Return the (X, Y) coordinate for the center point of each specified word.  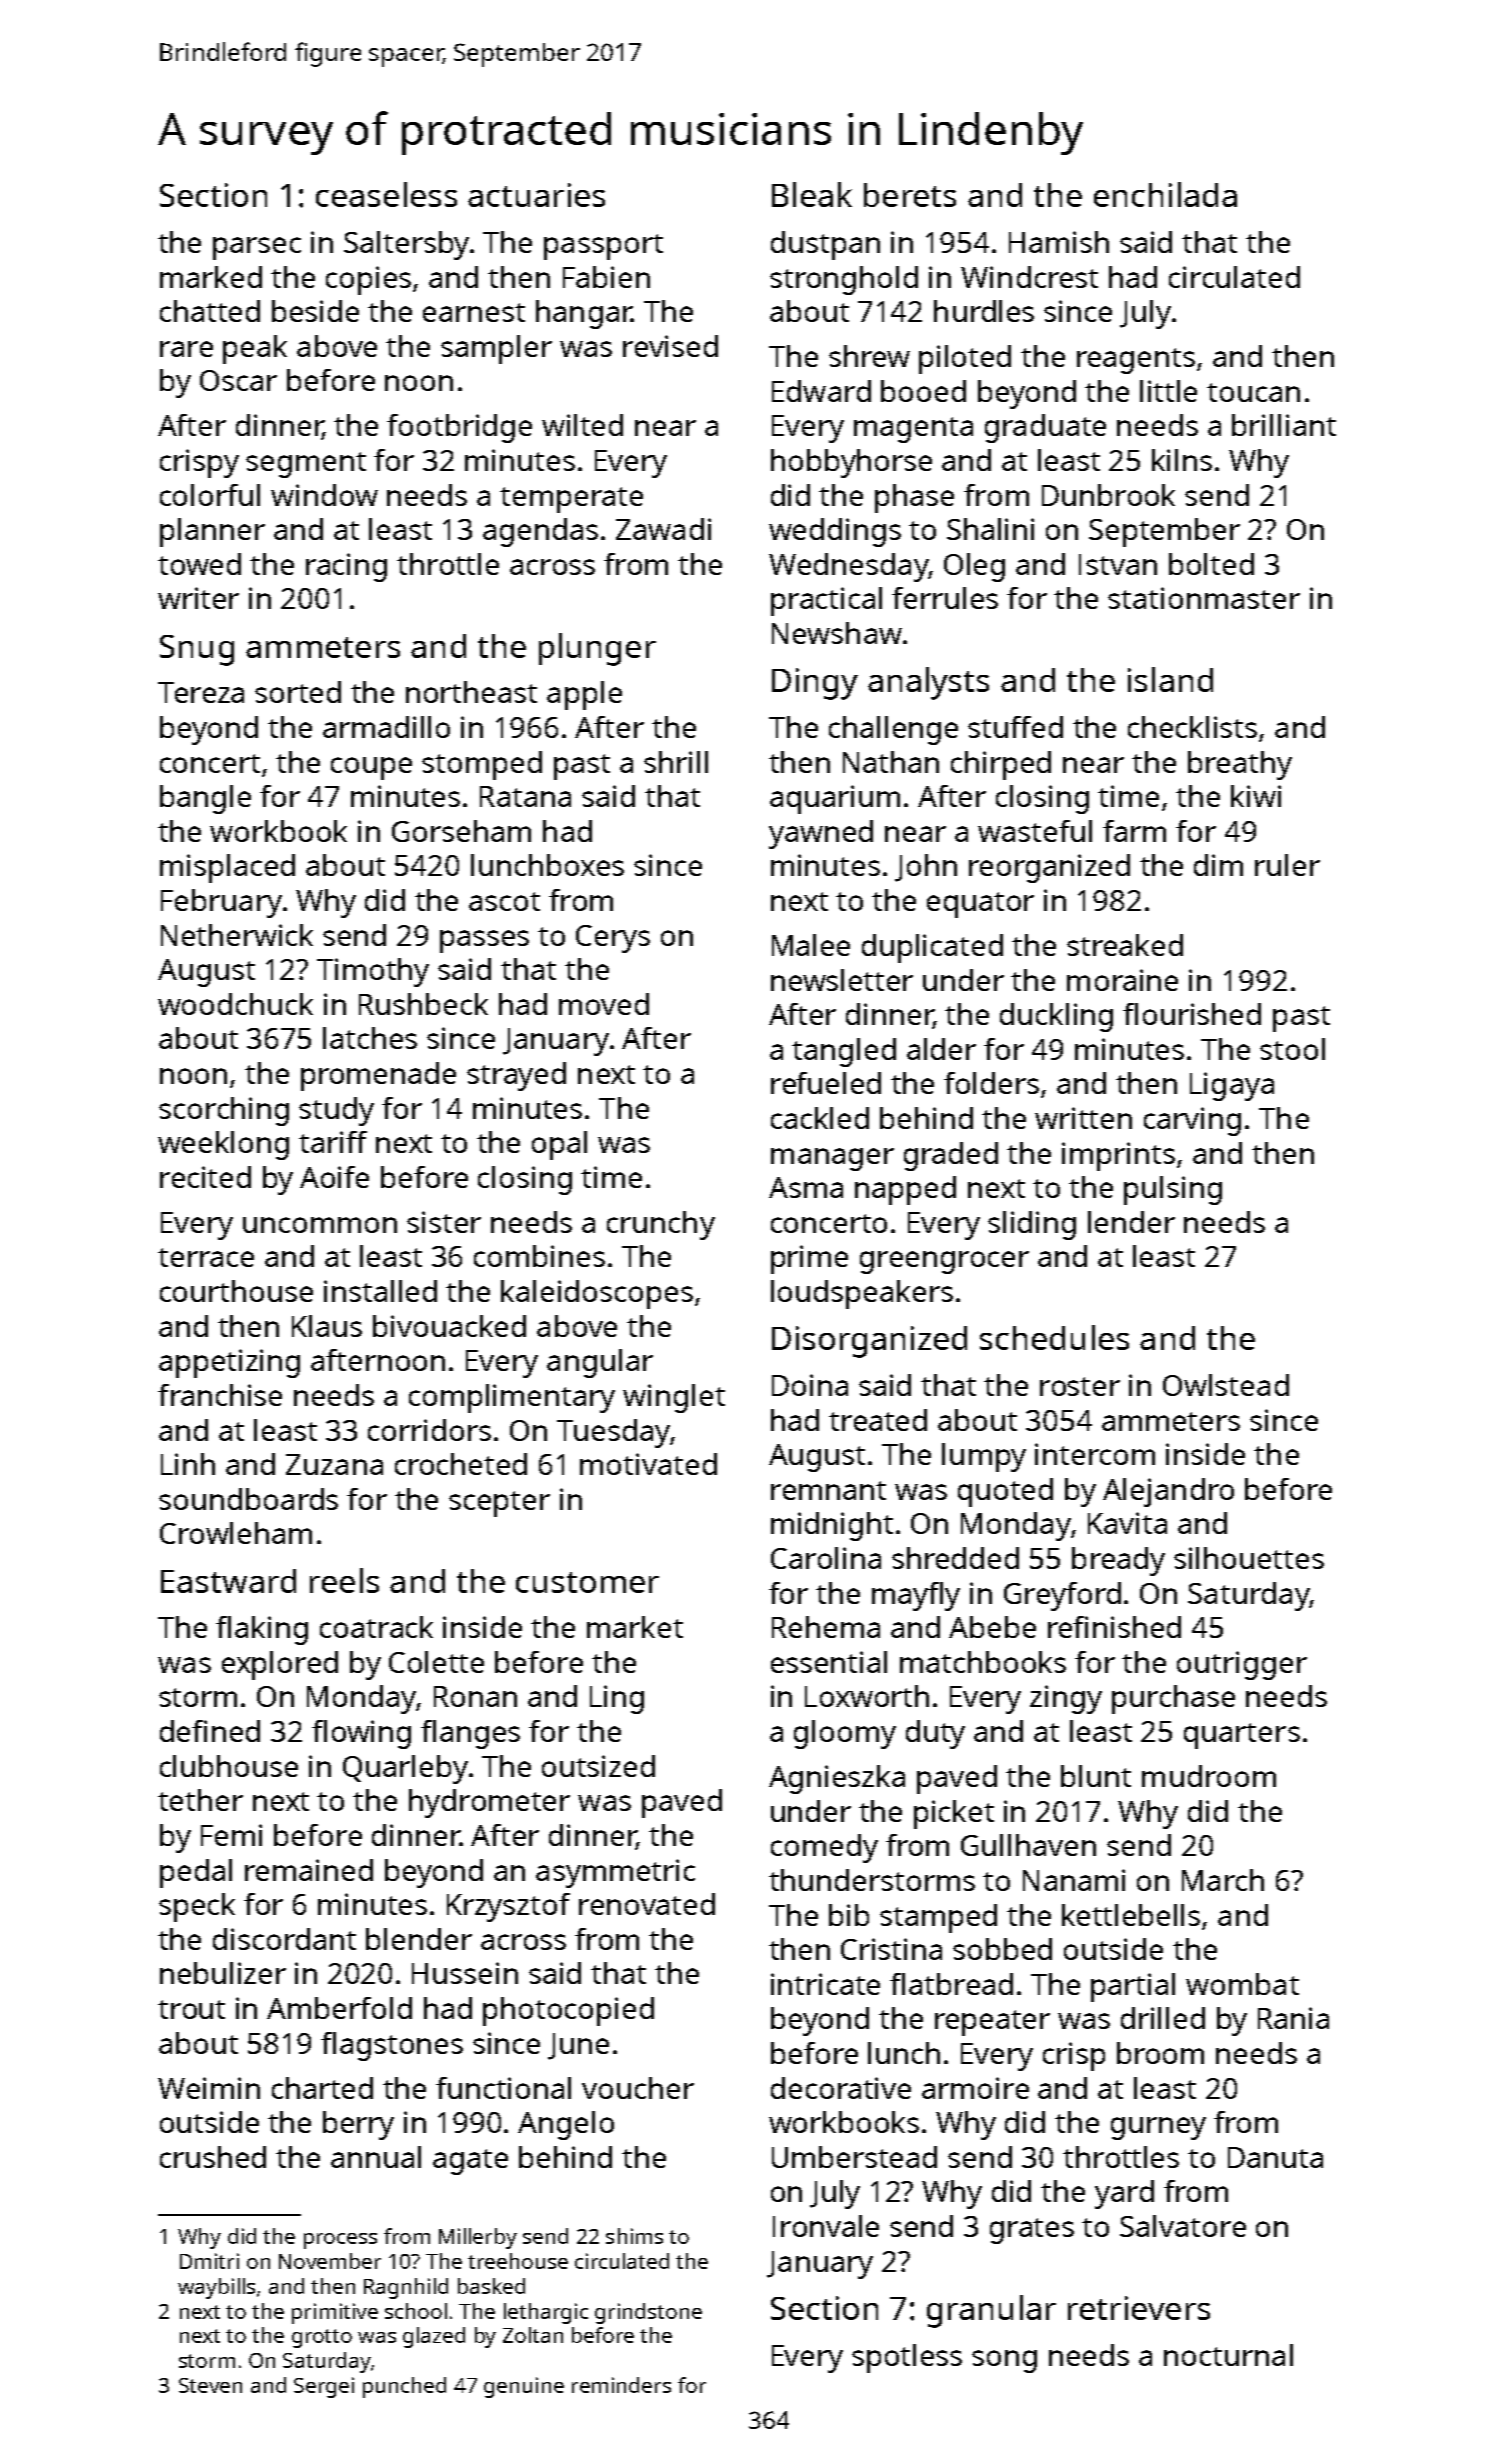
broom (1160, 2053)
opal (559, 1145)
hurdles (984, 311)
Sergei (324, 2387)
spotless (907, 2358)
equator (980, 905)
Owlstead (1226, 1385)
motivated (648, 1464)
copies (368, 280)
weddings (835, 532)
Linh (188, 1464)
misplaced (227, 868)
